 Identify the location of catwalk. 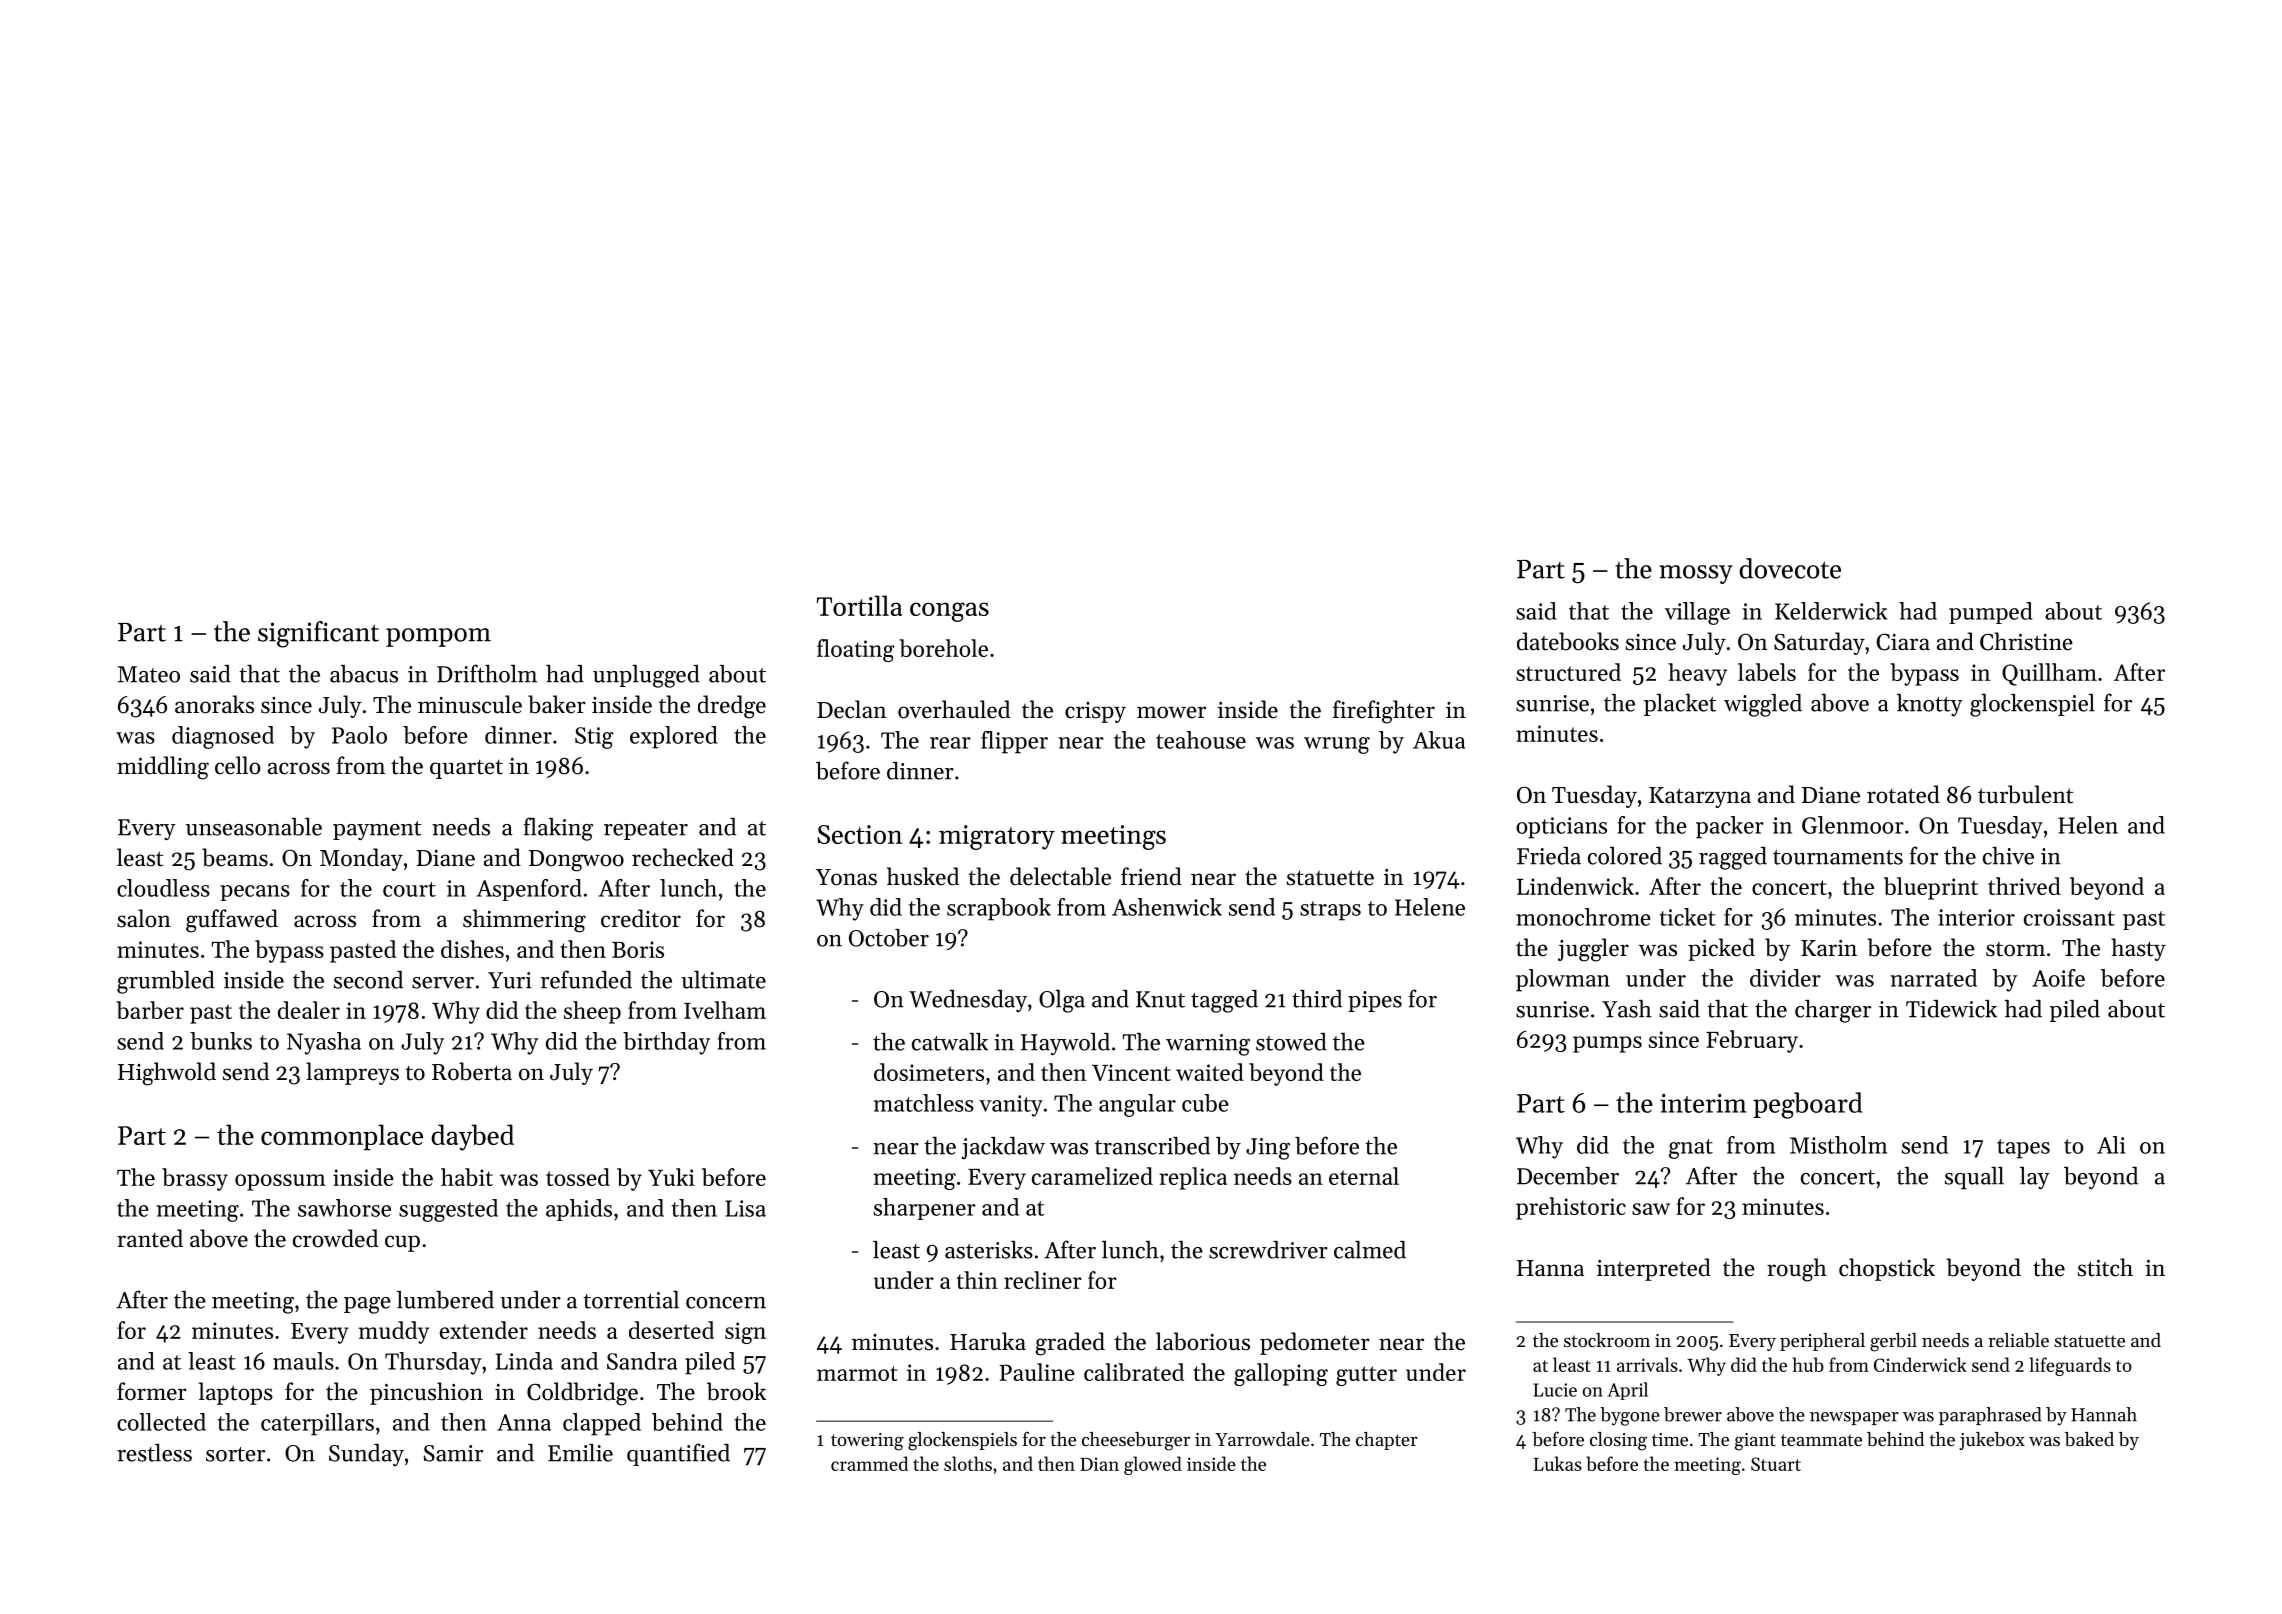
(950, 1042).
